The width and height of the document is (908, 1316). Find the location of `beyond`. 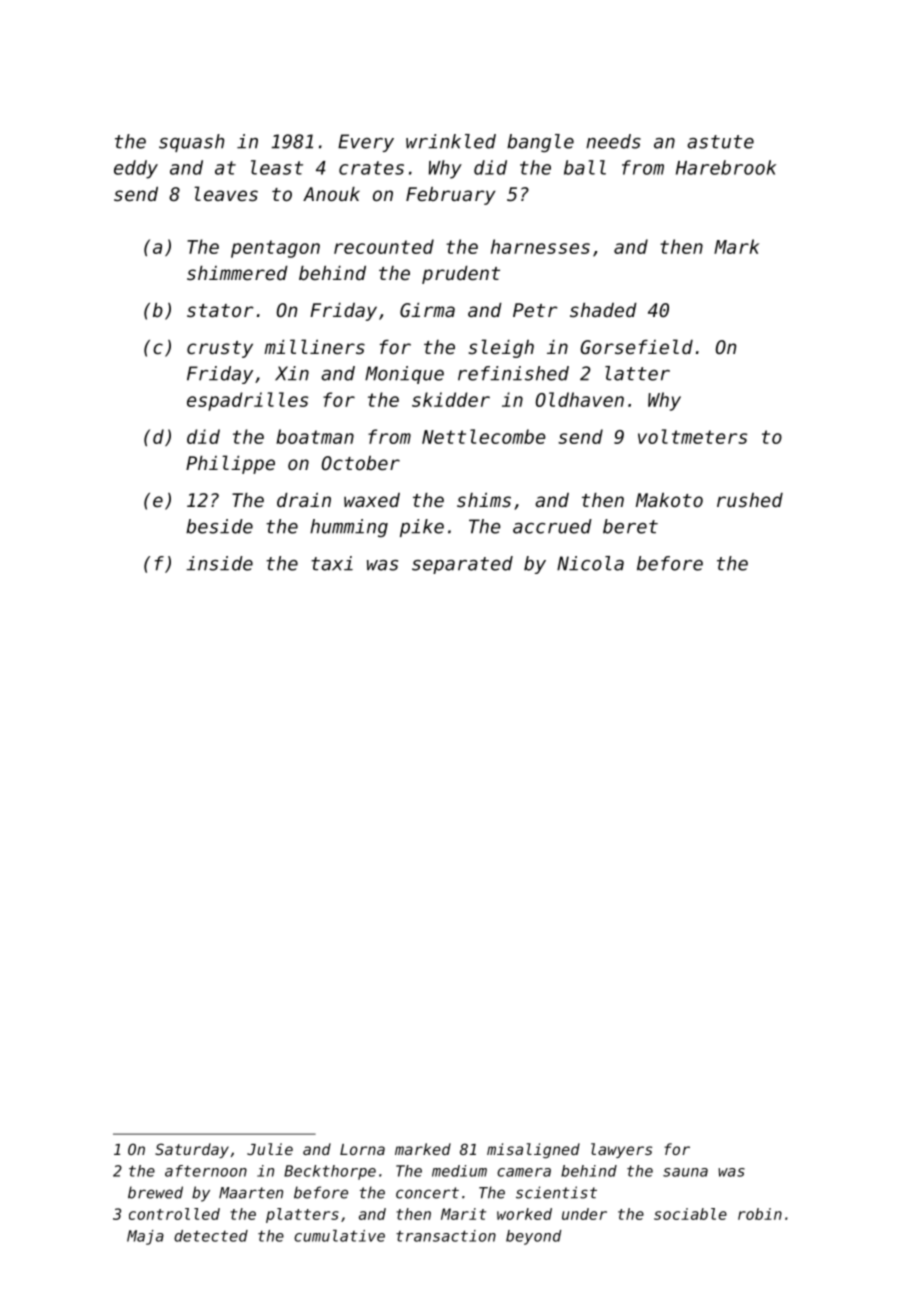

beyond is located at coordinates (533, 1237).
